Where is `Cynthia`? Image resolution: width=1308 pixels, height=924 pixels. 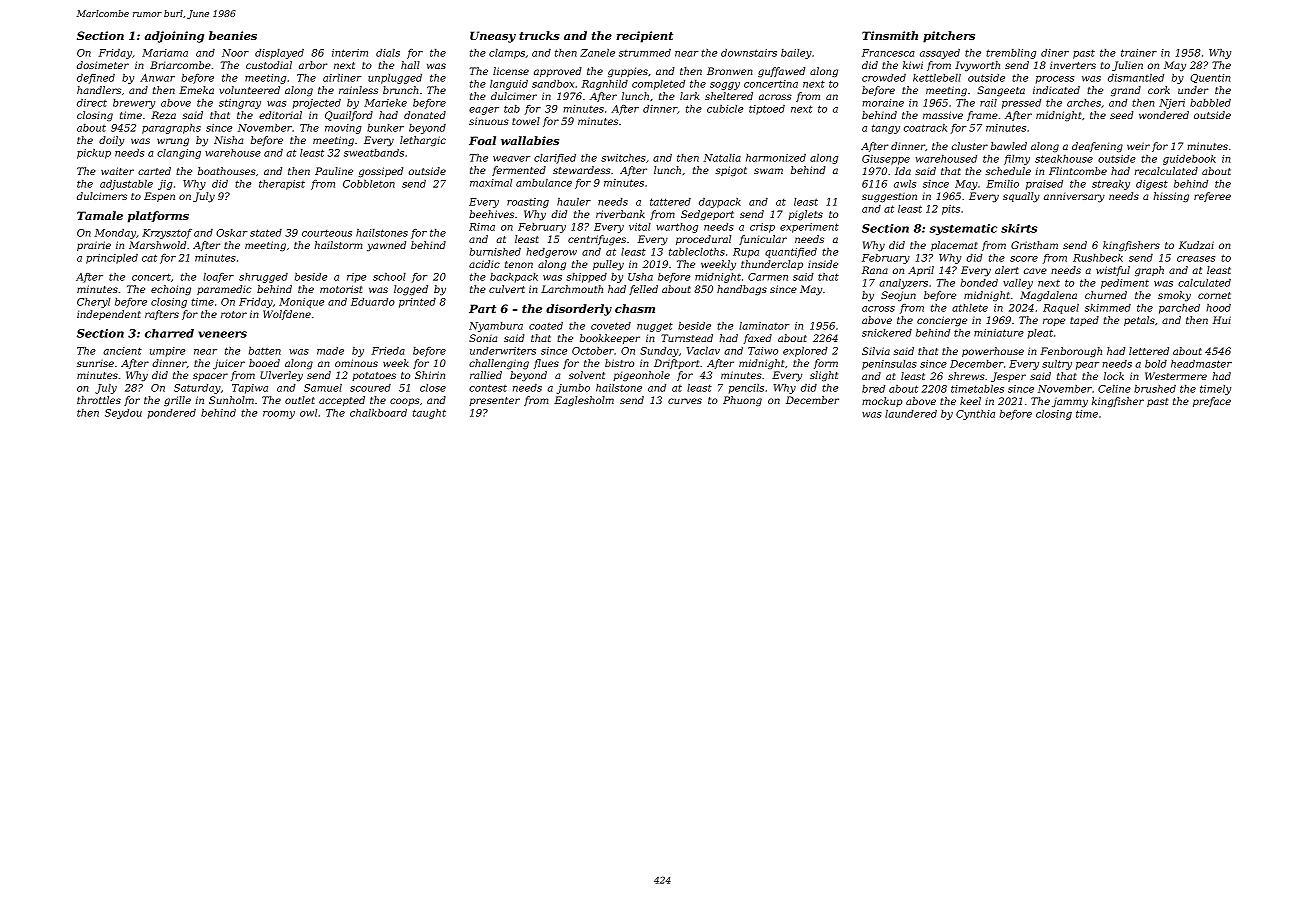
Cynthia is located at coordinates (975, 415).
